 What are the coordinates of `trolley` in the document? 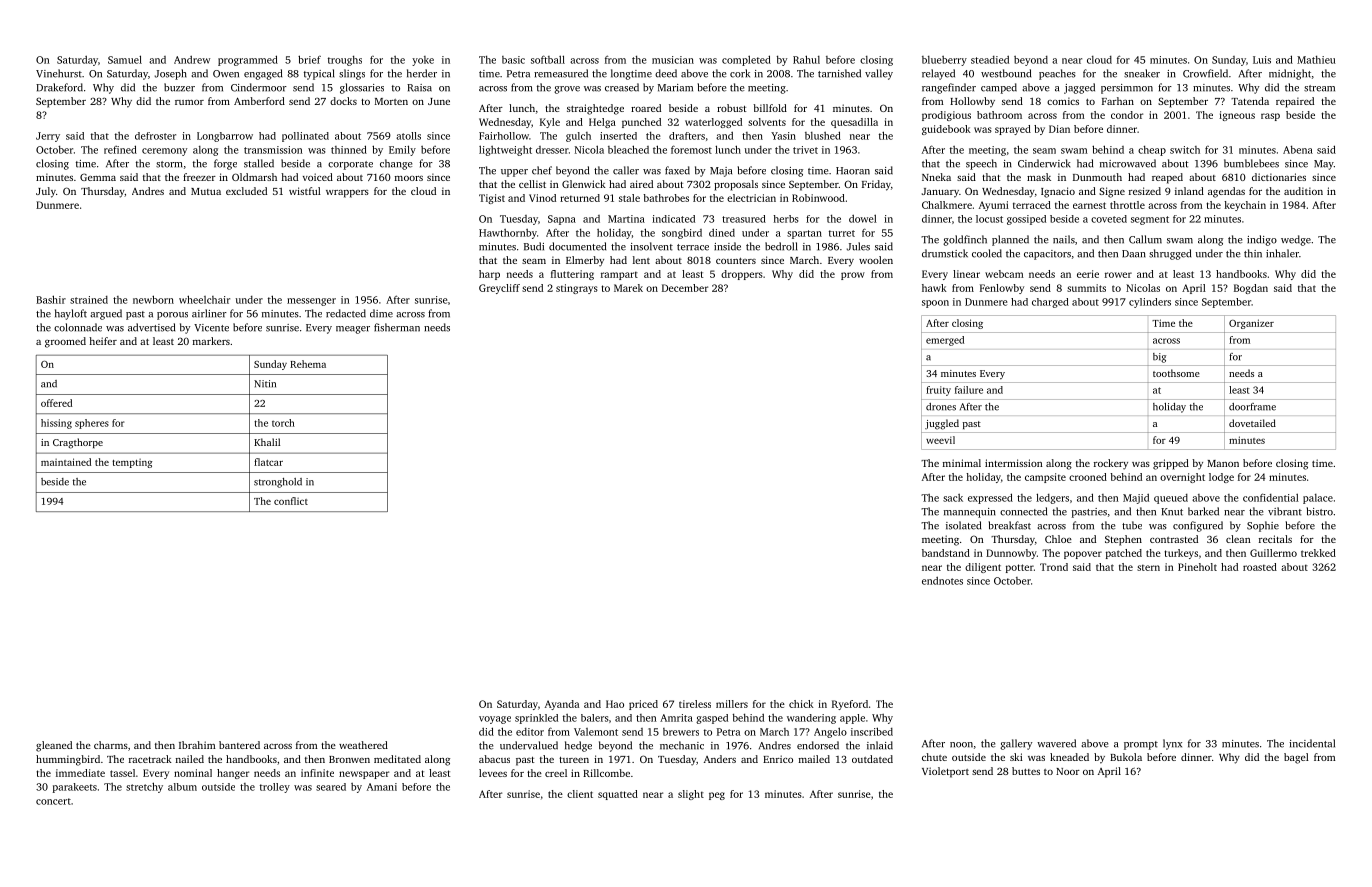 It's located at (275, 788).
